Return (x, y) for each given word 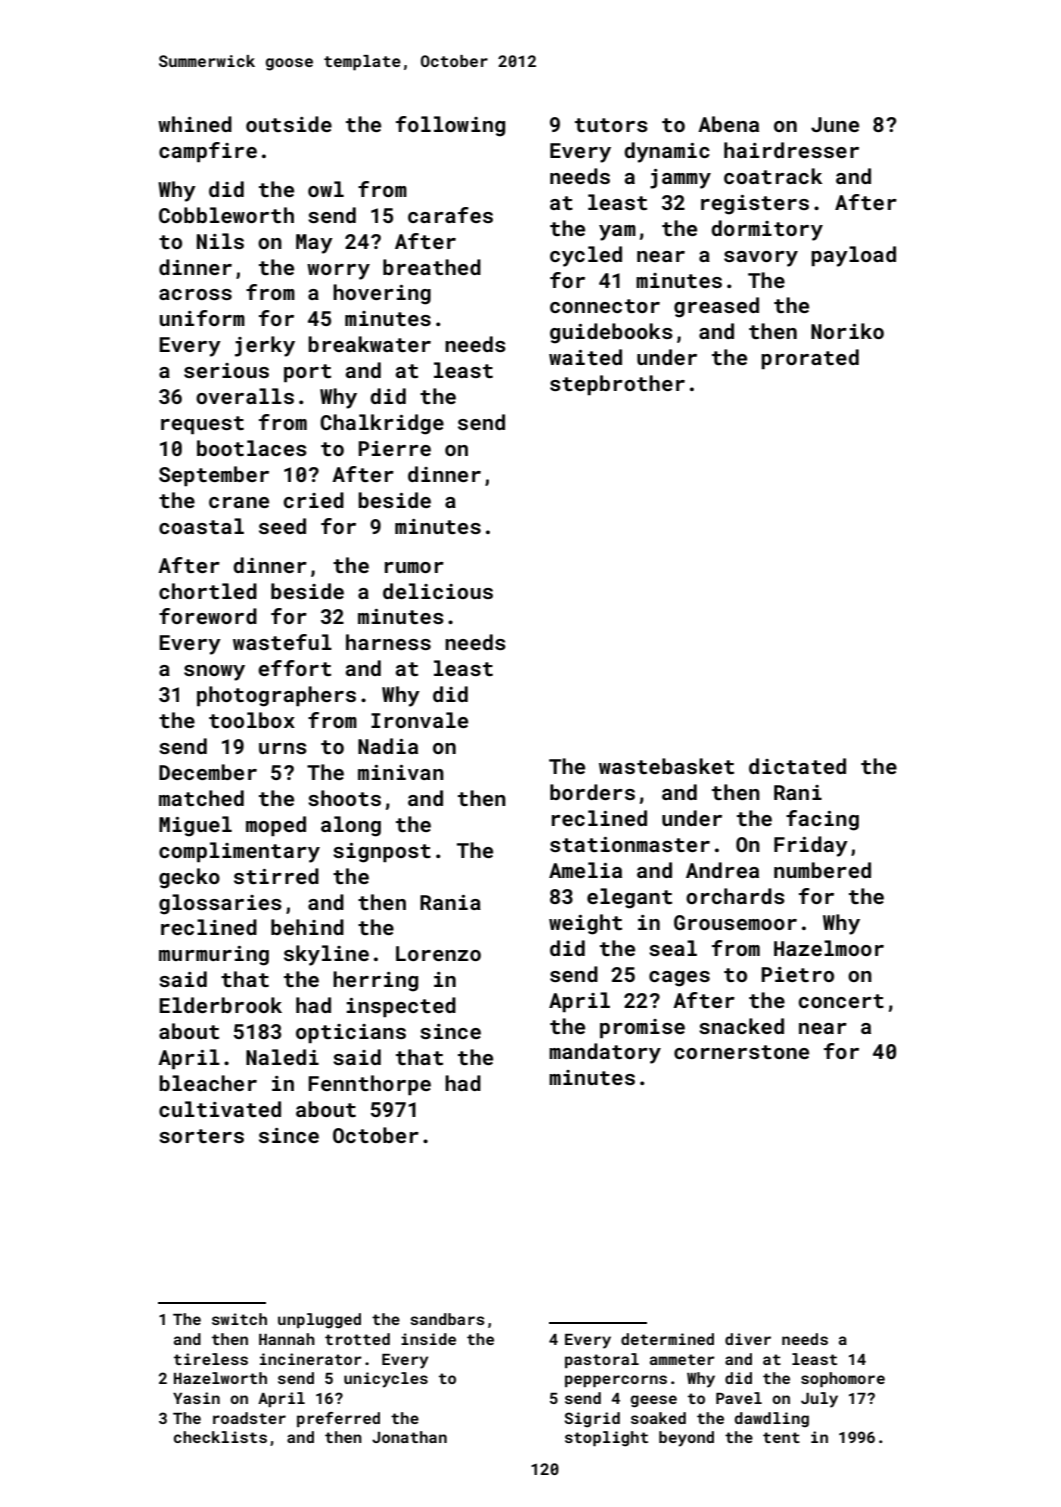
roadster (249, 1418)
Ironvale (419, 720)
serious (226, 370)
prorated (810, 359)
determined (667, 1339)
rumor (414, 567)
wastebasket (666, 766)
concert (841, 1001)
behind (307, 927)
